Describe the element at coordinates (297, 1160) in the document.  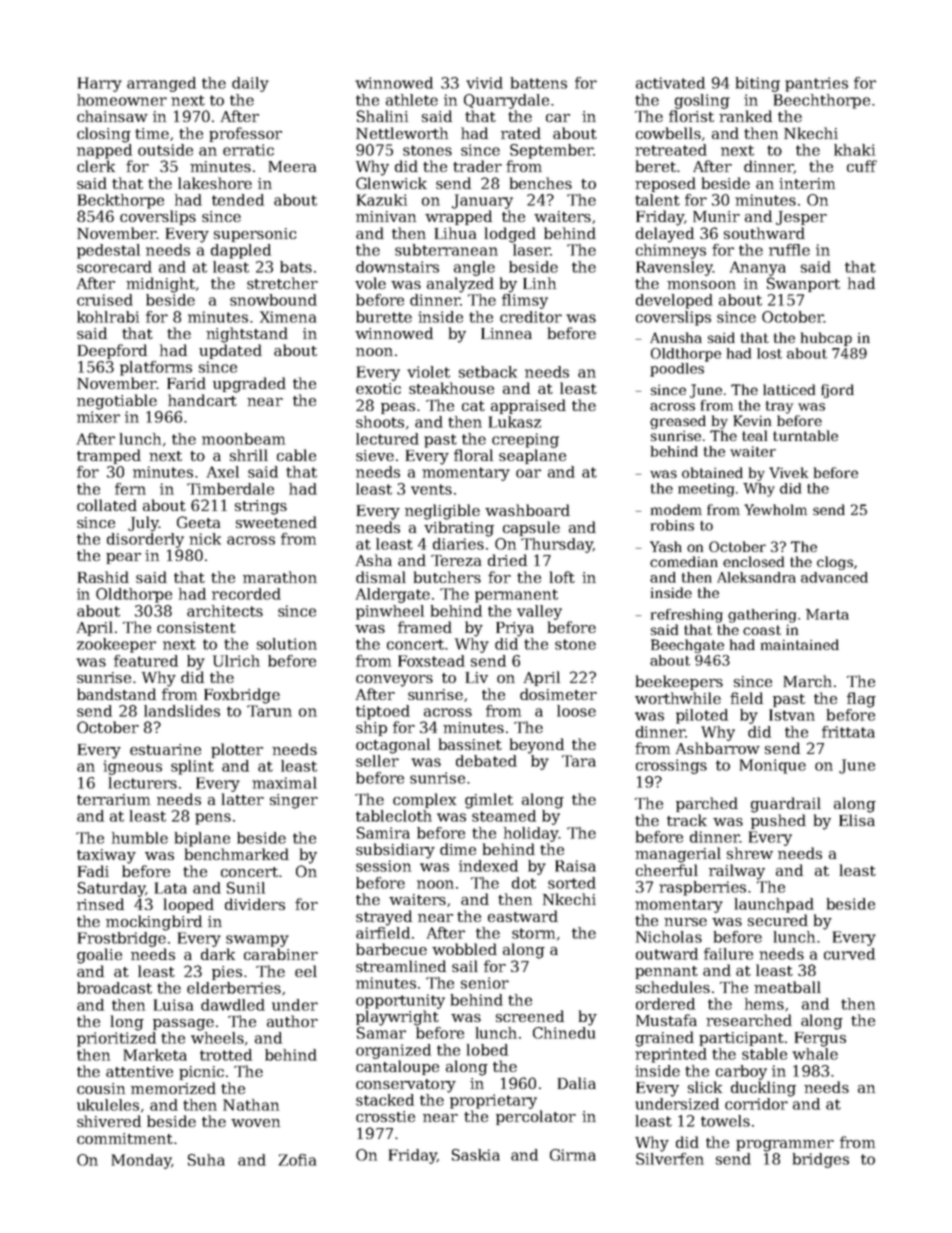
I see `Zofia` at that location.
